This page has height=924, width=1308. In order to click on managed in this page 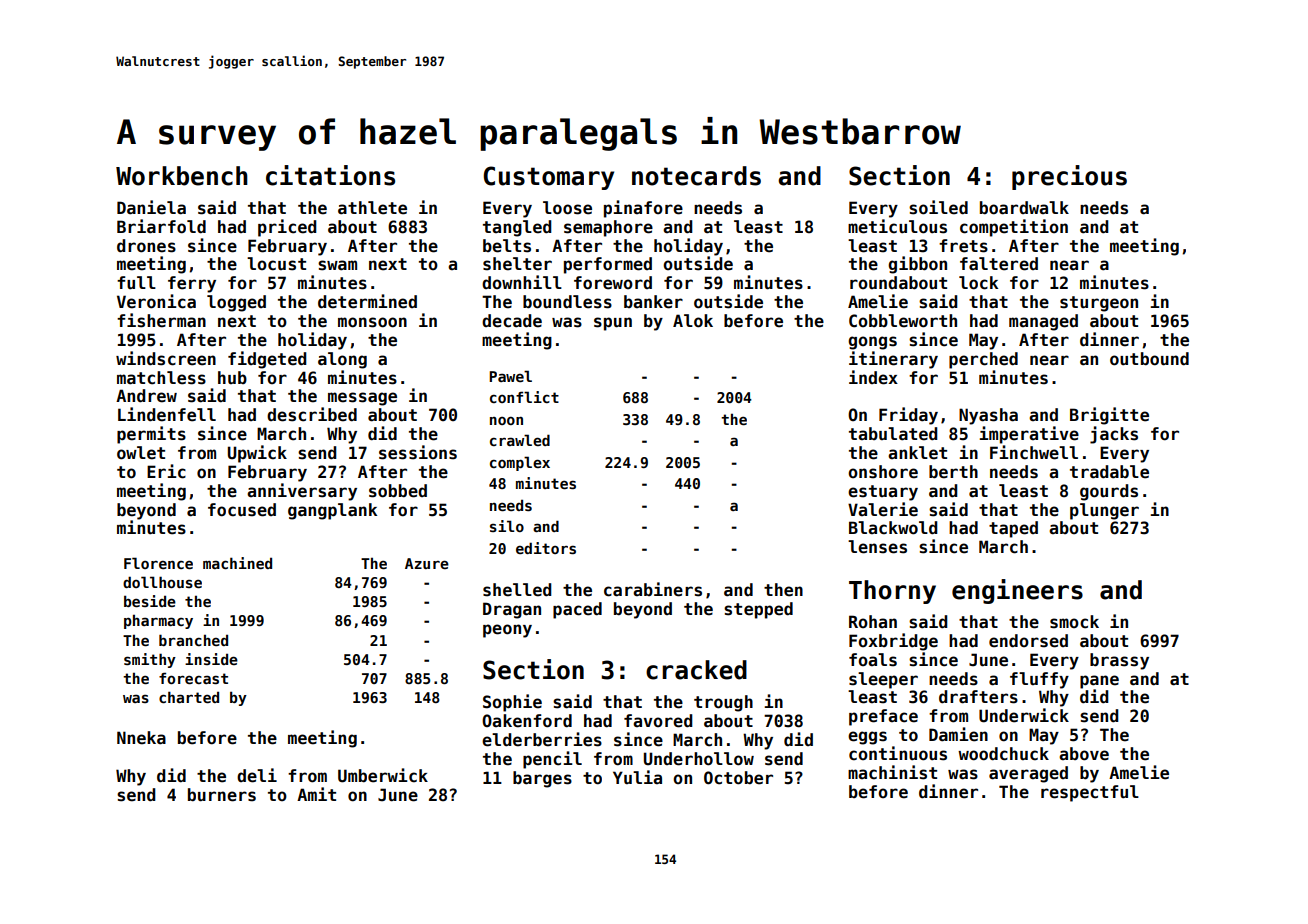, I will do `click(1043, 322)`.
